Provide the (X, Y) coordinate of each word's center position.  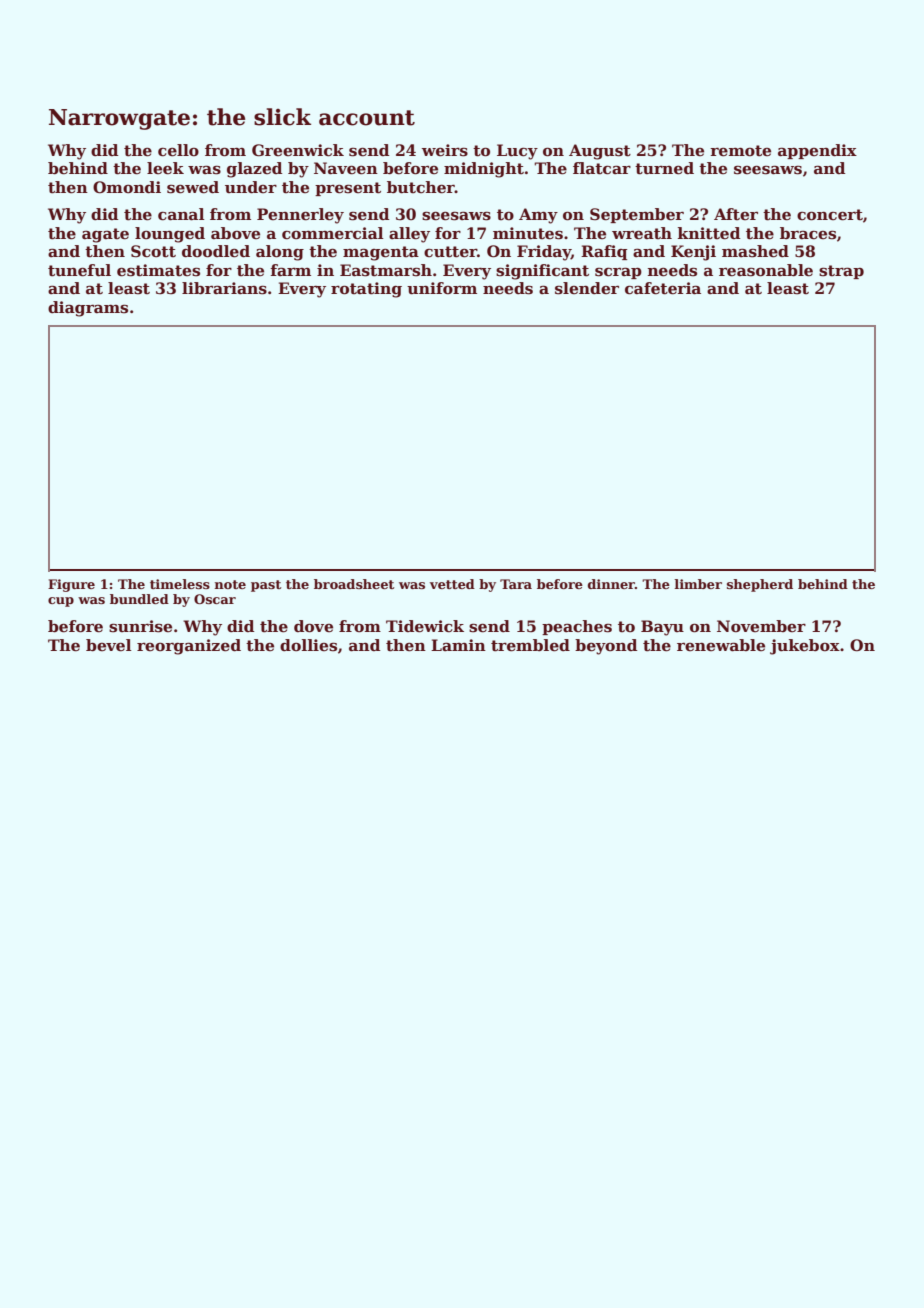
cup (61, 602)
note (230, 584)
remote (740, 151)
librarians (224, 288)
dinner (611, 584)
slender (587, 288)
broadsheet (354, 584)
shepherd (760, 585)
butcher (421, 187)
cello (178, 150)
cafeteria (663, 288)
